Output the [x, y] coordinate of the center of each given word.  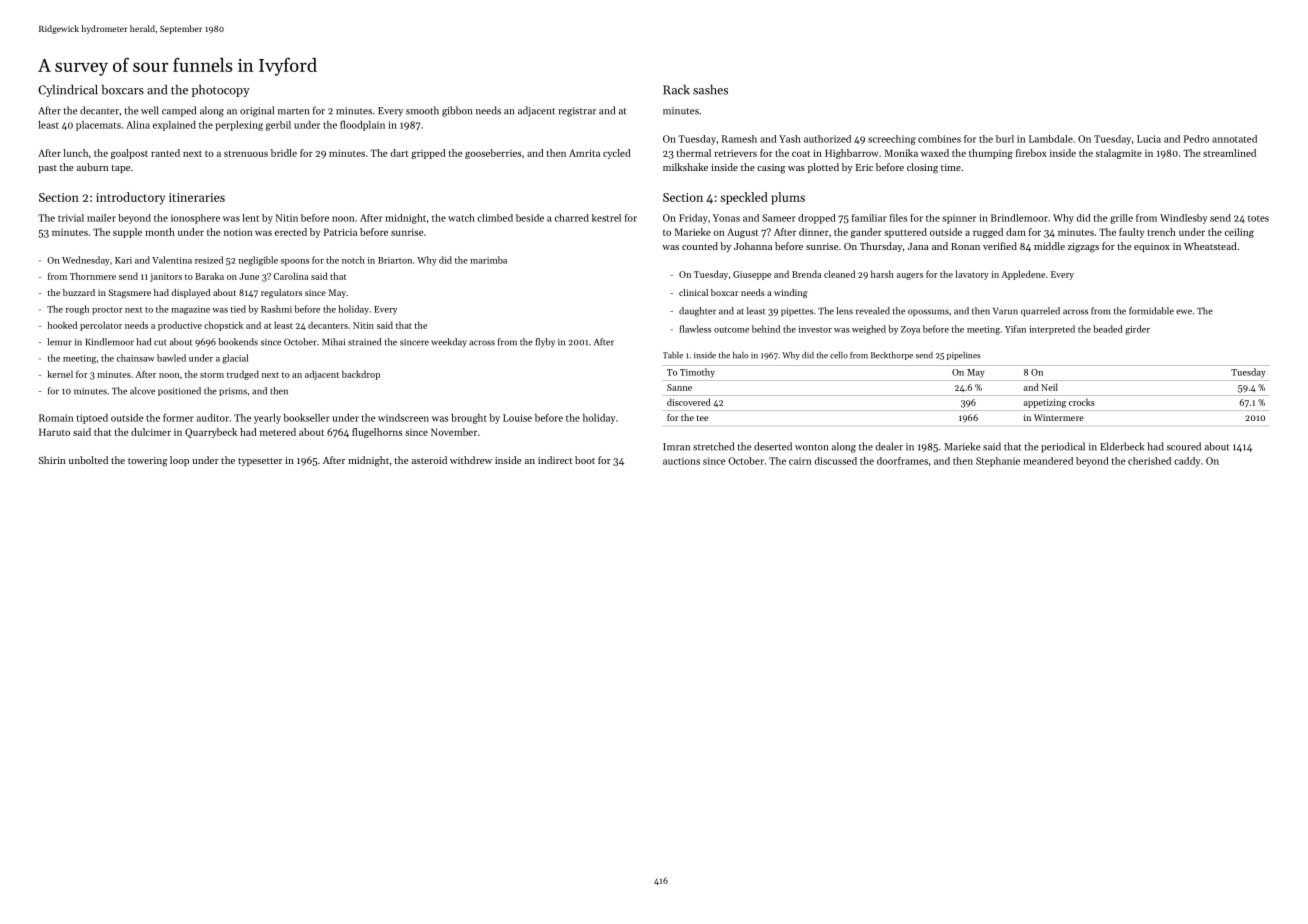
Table [673, 355]
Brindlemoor [1019, 218]
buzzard [79, 292]
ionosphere [195, 219]
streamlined [1229, 153]
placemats [98, 126]
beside [530, 218]
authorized [827, 139]
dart [400, 153]
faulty [1131, 233]
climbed [495, 218]
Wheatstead [1210, 246]
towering [148, 462]
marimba [488, 260]
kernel [60, 374]
